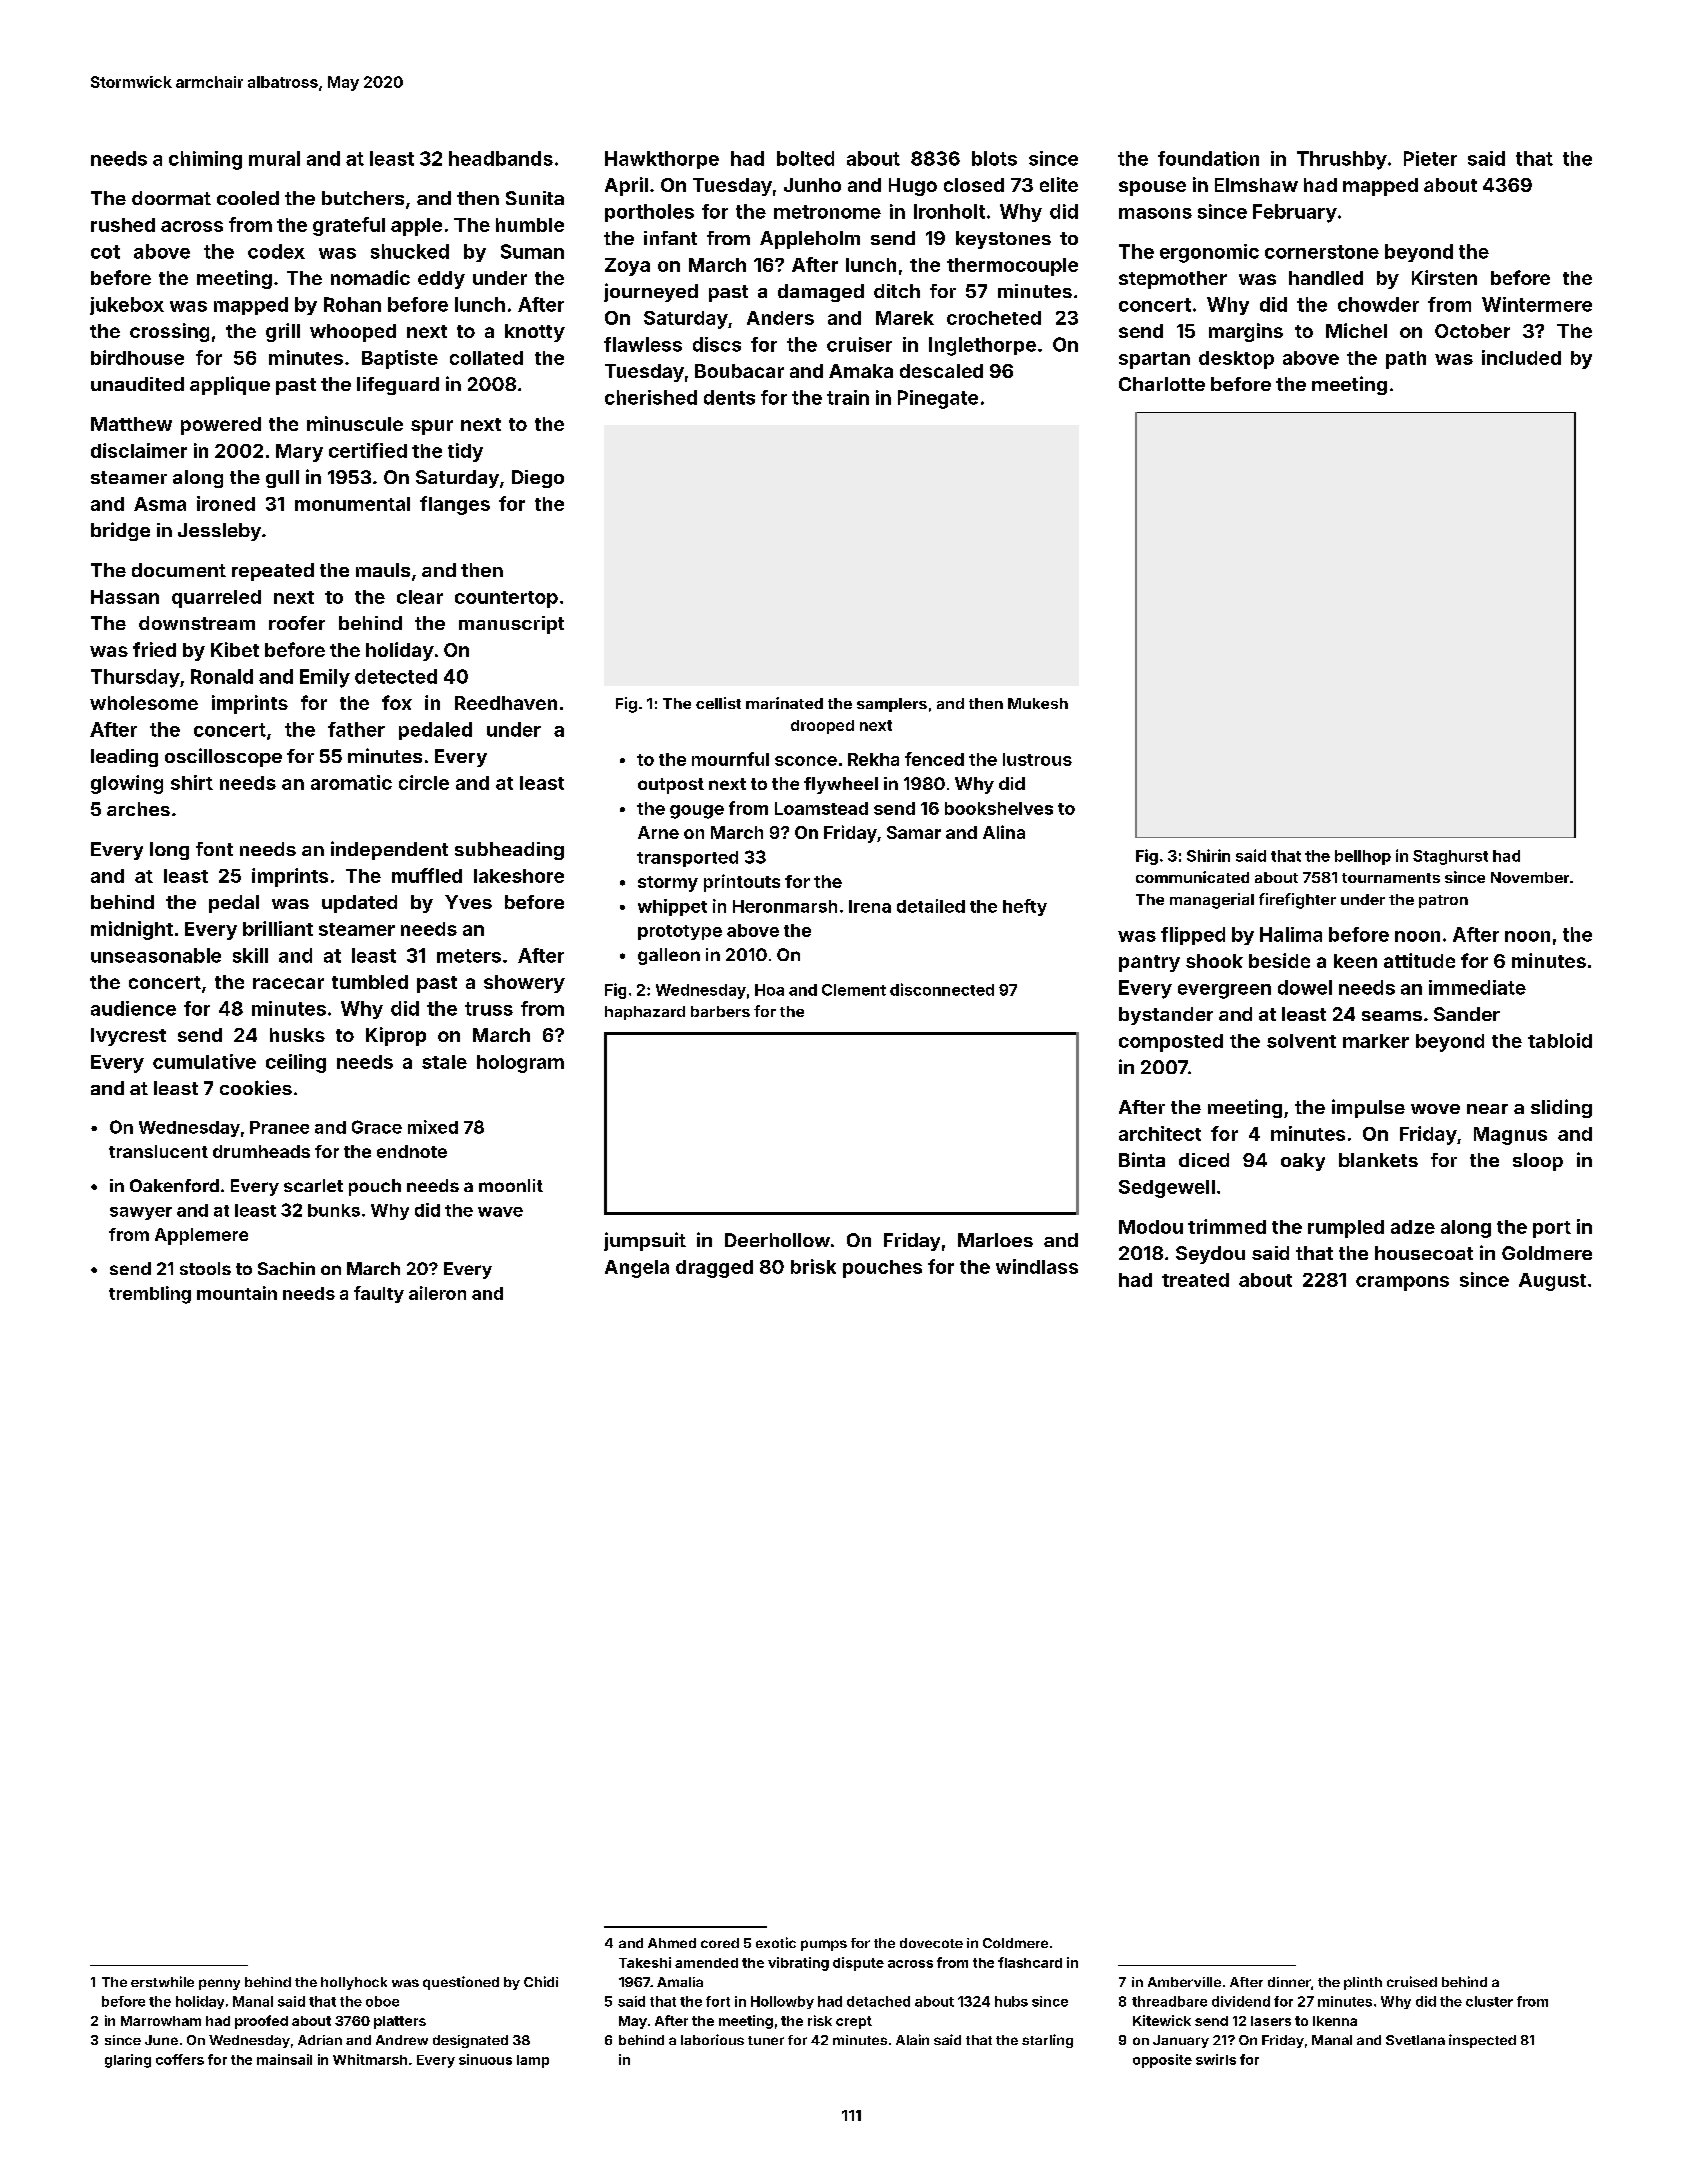 The image size is (1683, 2178). I want to click on blots, so click(994, 158).
